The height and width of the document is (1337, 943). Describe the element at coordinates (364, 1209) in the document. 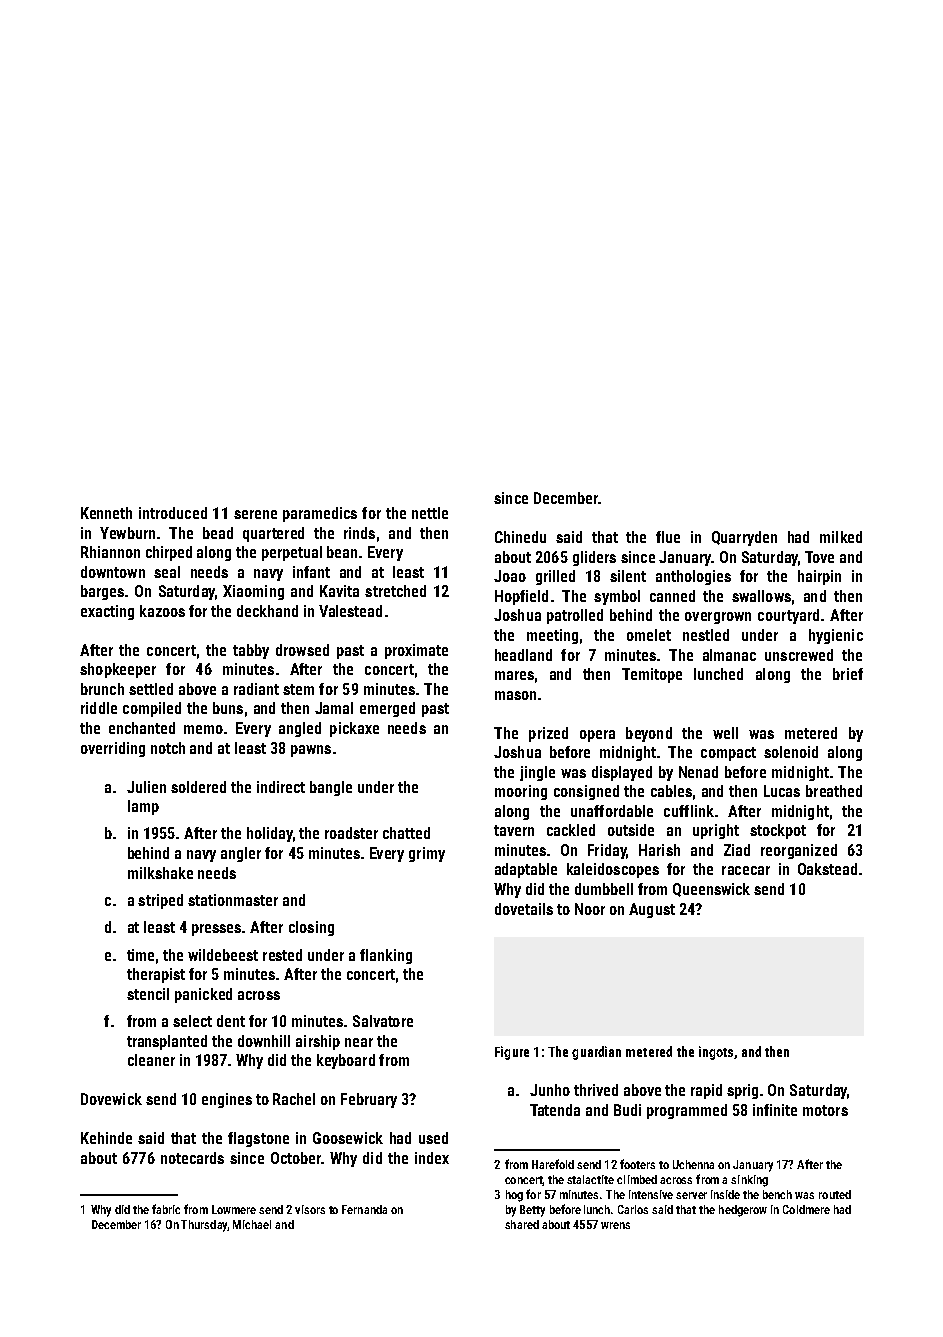

I see `Fernanda` at that location.
